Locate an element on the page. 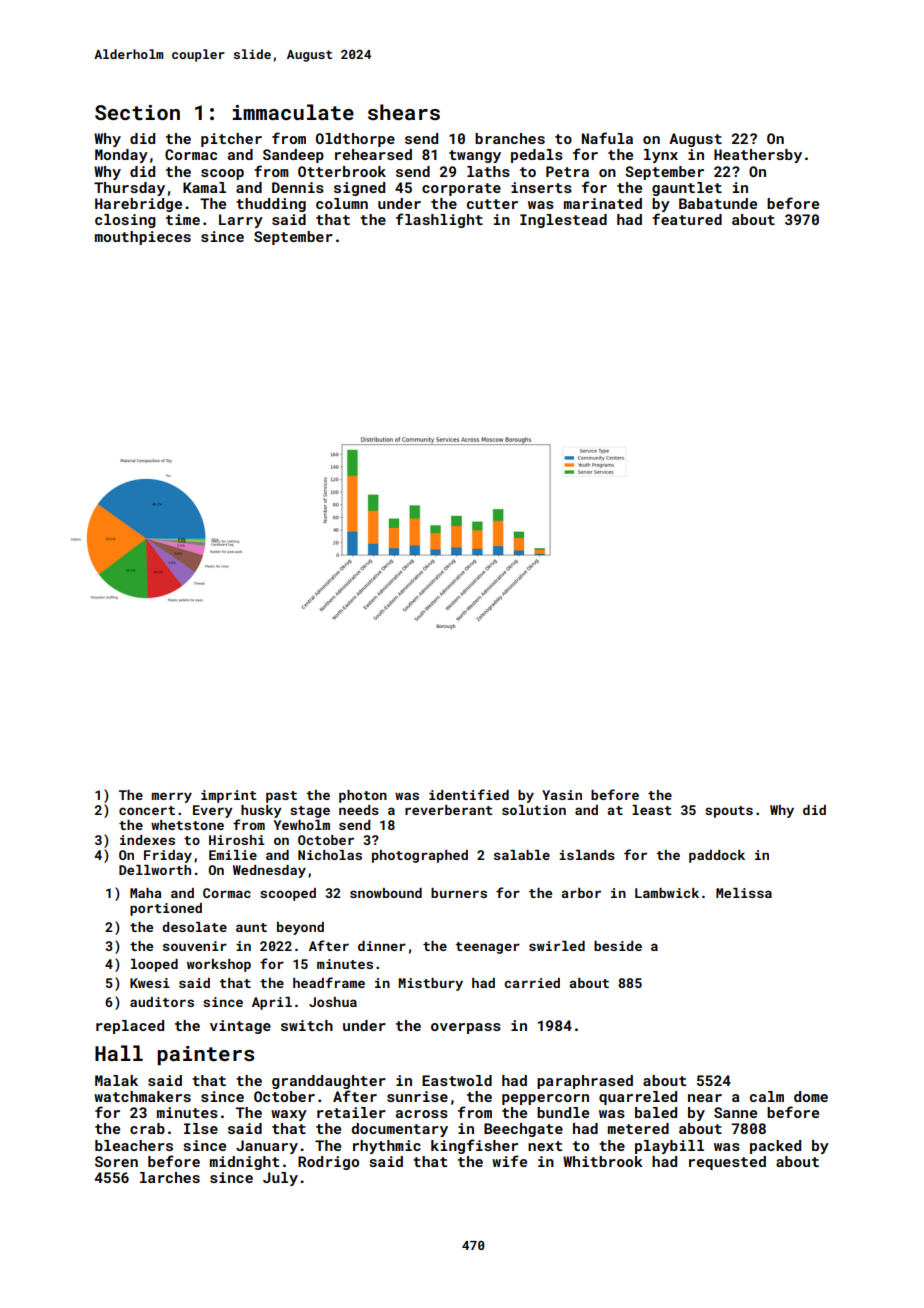 The height and width of the page is (1308, 924). mouthpieces is located at coordinates (143, 238).
